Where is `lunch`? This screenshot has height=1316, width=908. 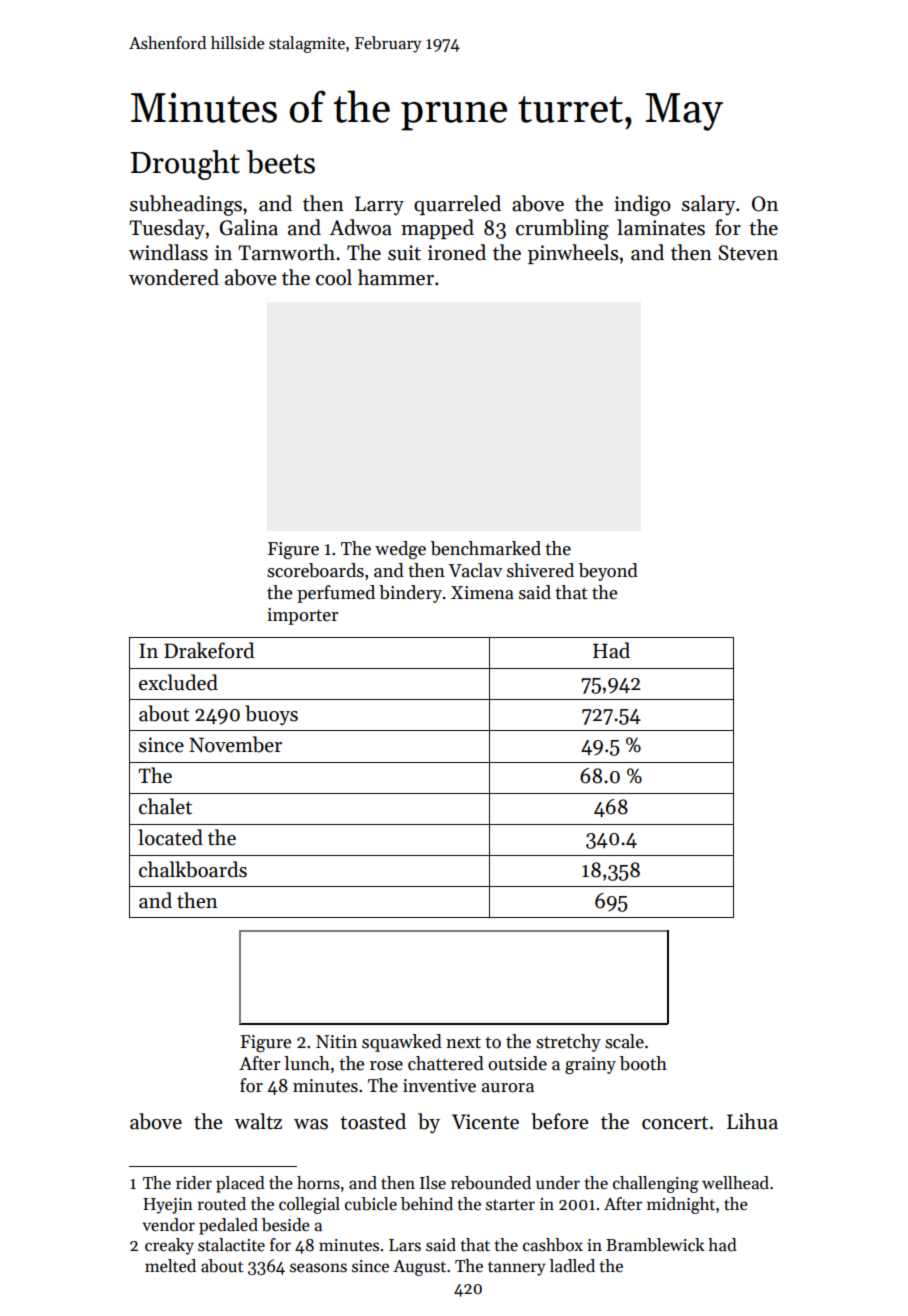
lunch is located at coordinates (307, 1063).
